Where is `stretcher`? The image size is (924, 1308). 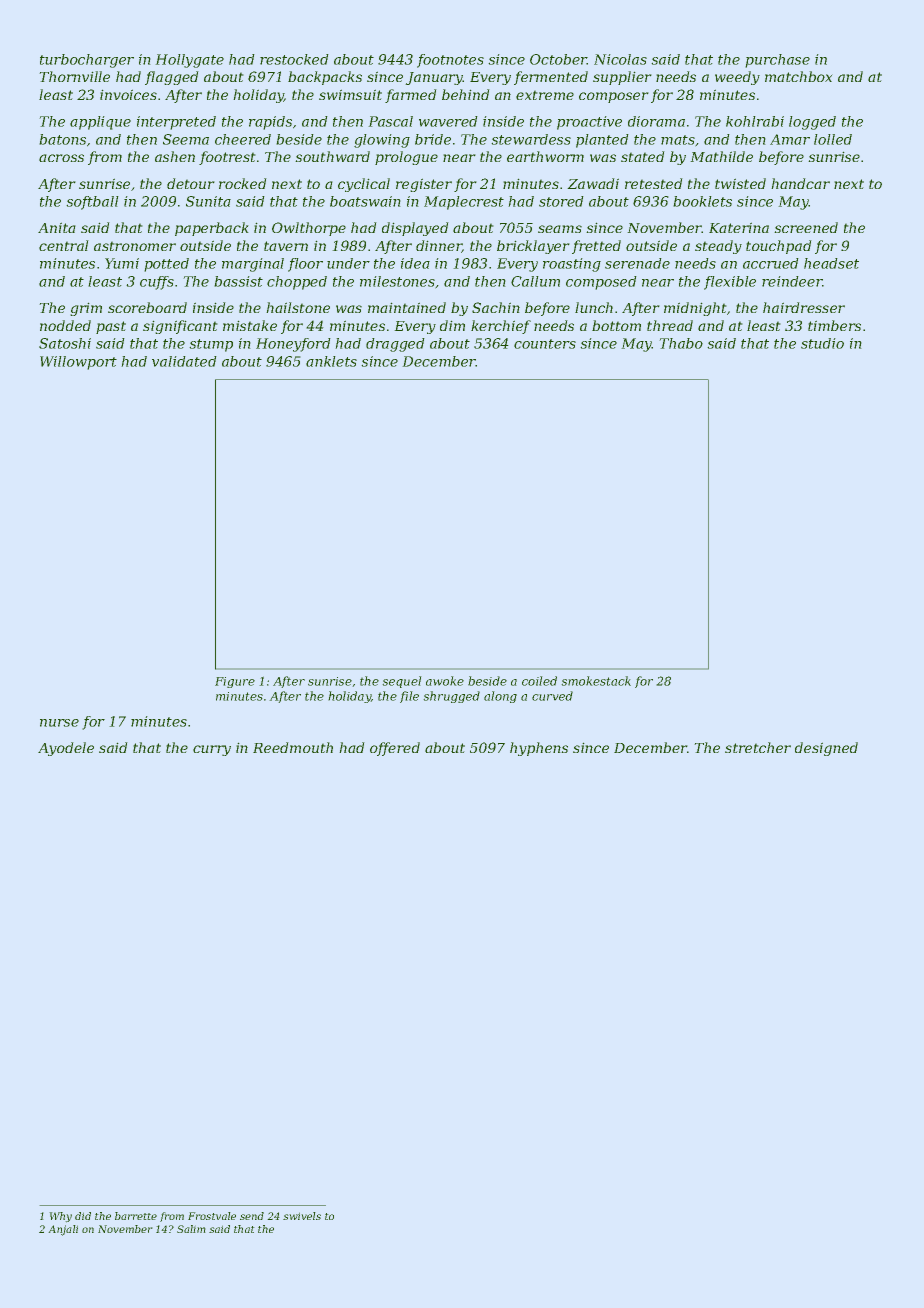
stretcher is located at coordinates (758, 747).
